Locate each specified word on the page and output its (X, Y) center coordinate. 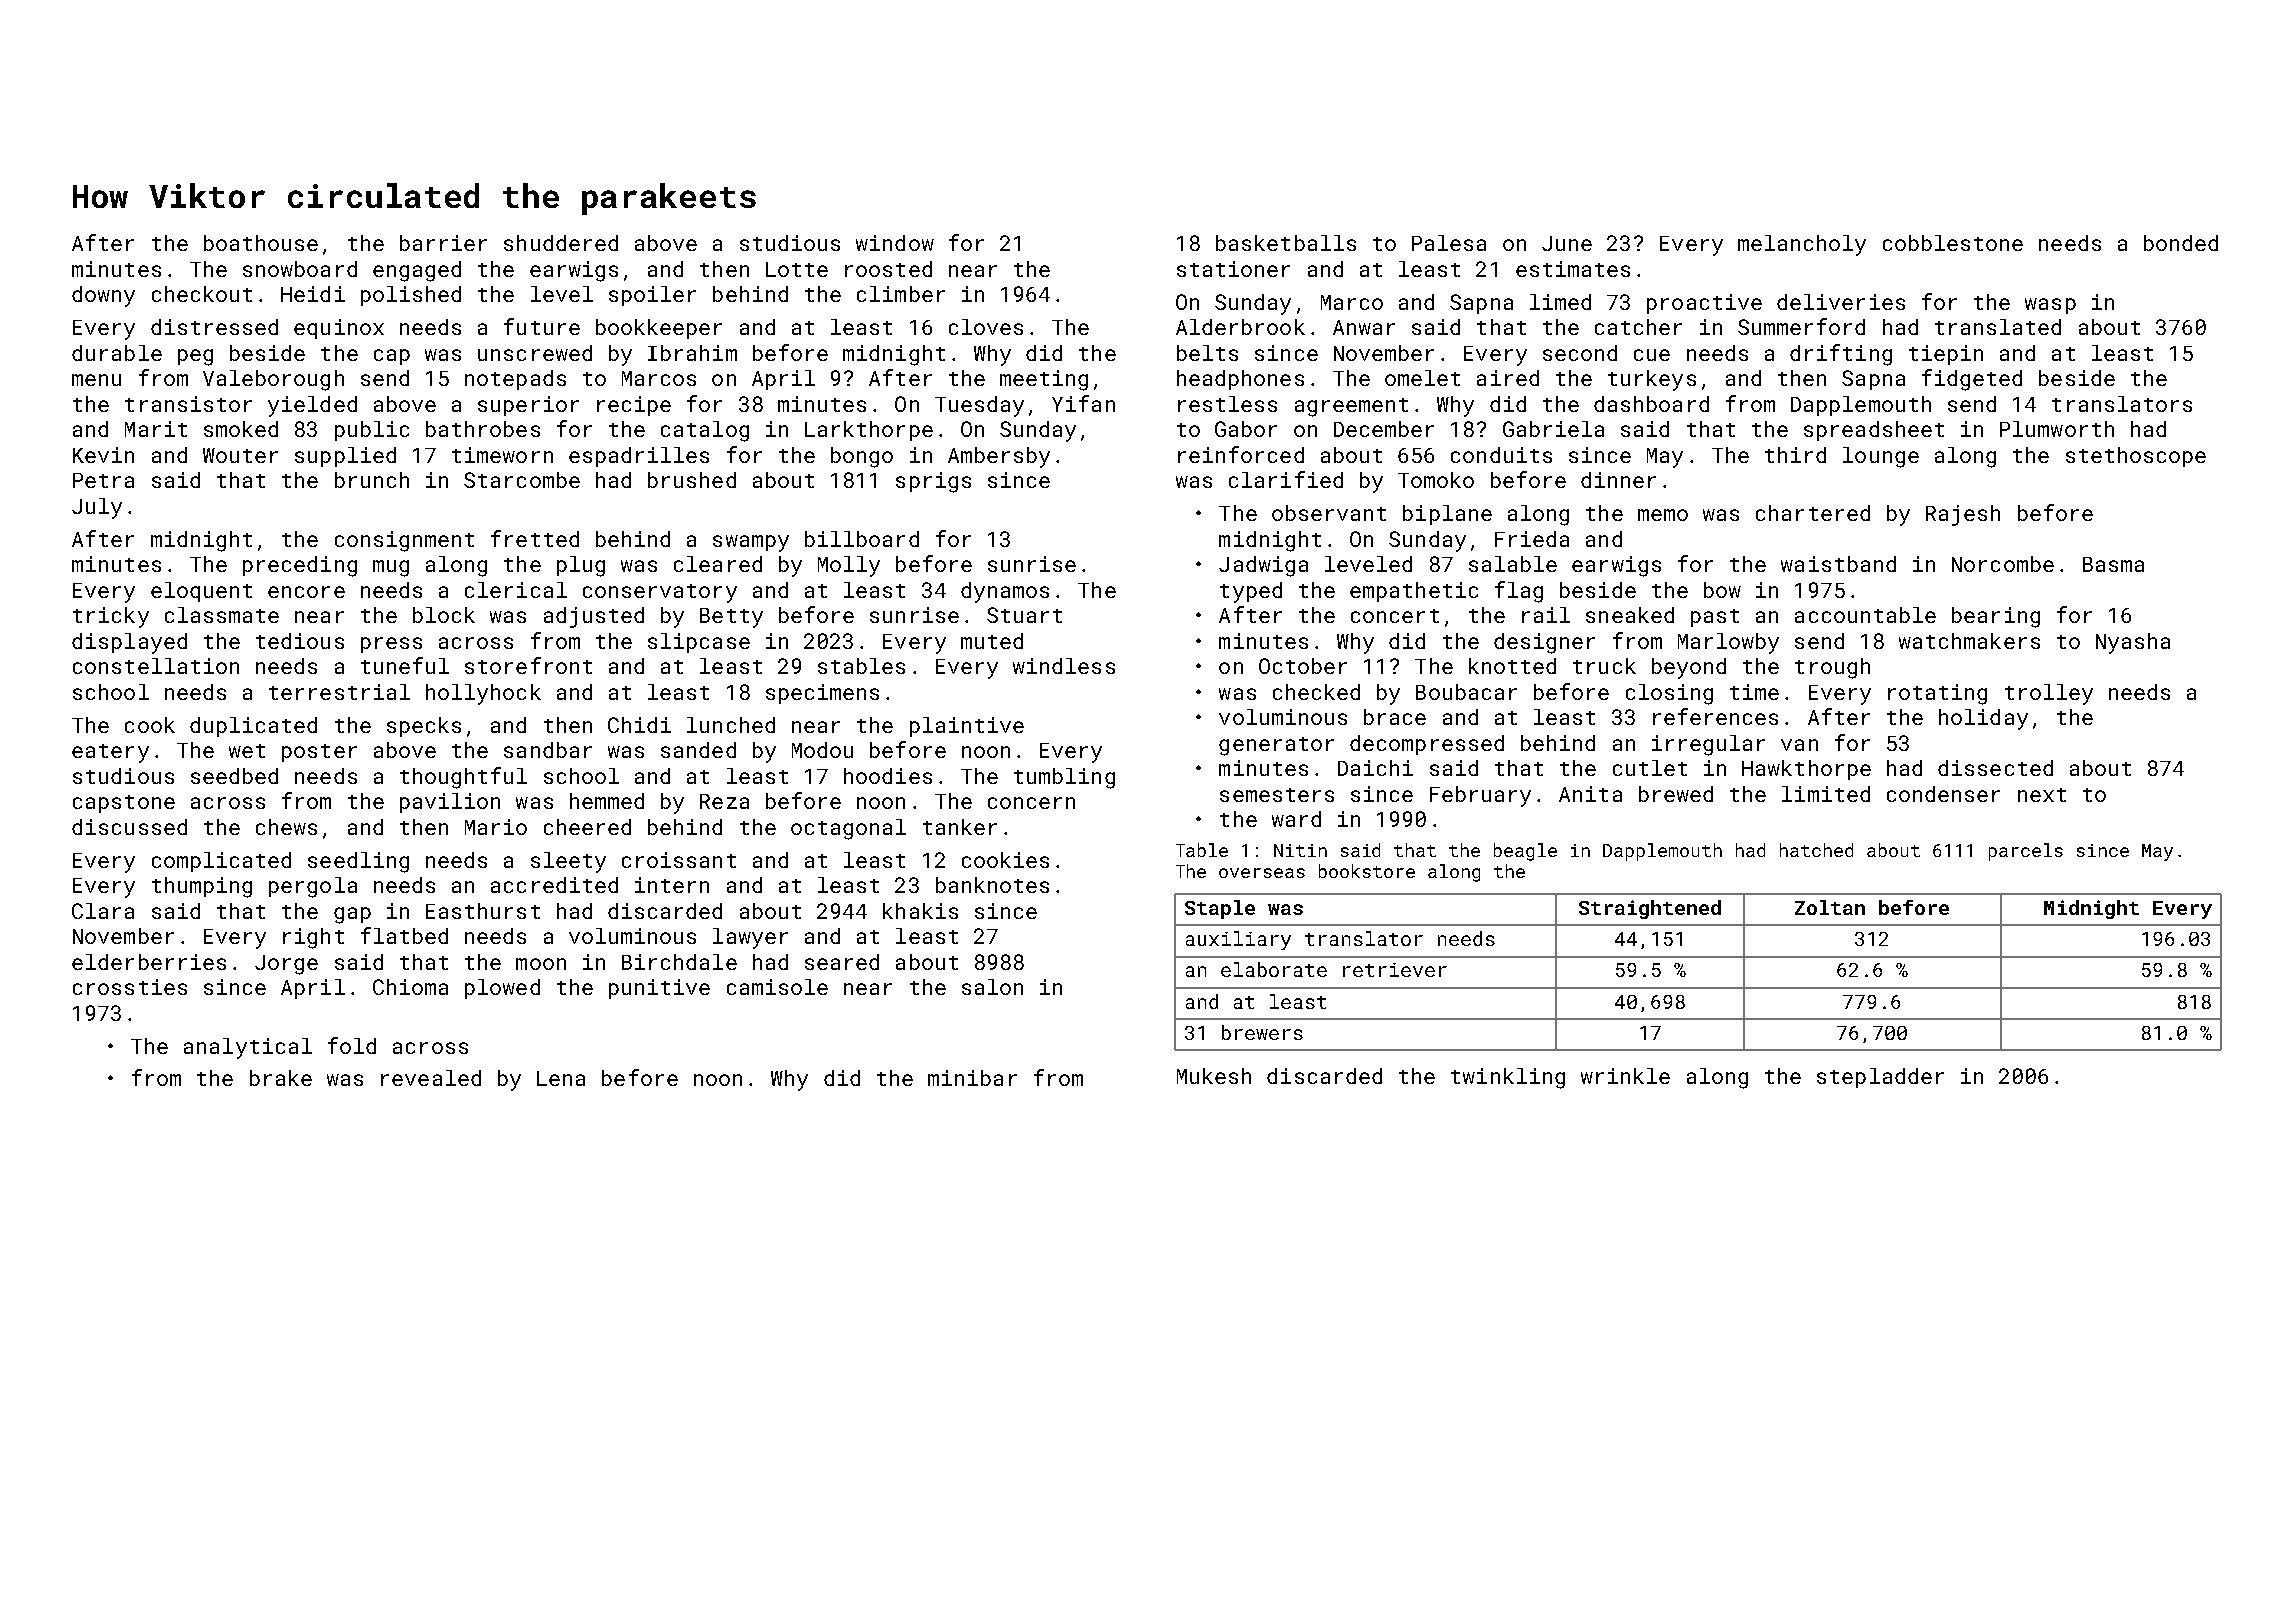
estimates (1573, 269)
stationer (1233, 269)
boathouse (261, 243)
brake (281, 1078)
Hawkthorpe (1806, 770)
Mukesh (1214, 1076)
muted (992, 641)
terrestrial (339, 692)
